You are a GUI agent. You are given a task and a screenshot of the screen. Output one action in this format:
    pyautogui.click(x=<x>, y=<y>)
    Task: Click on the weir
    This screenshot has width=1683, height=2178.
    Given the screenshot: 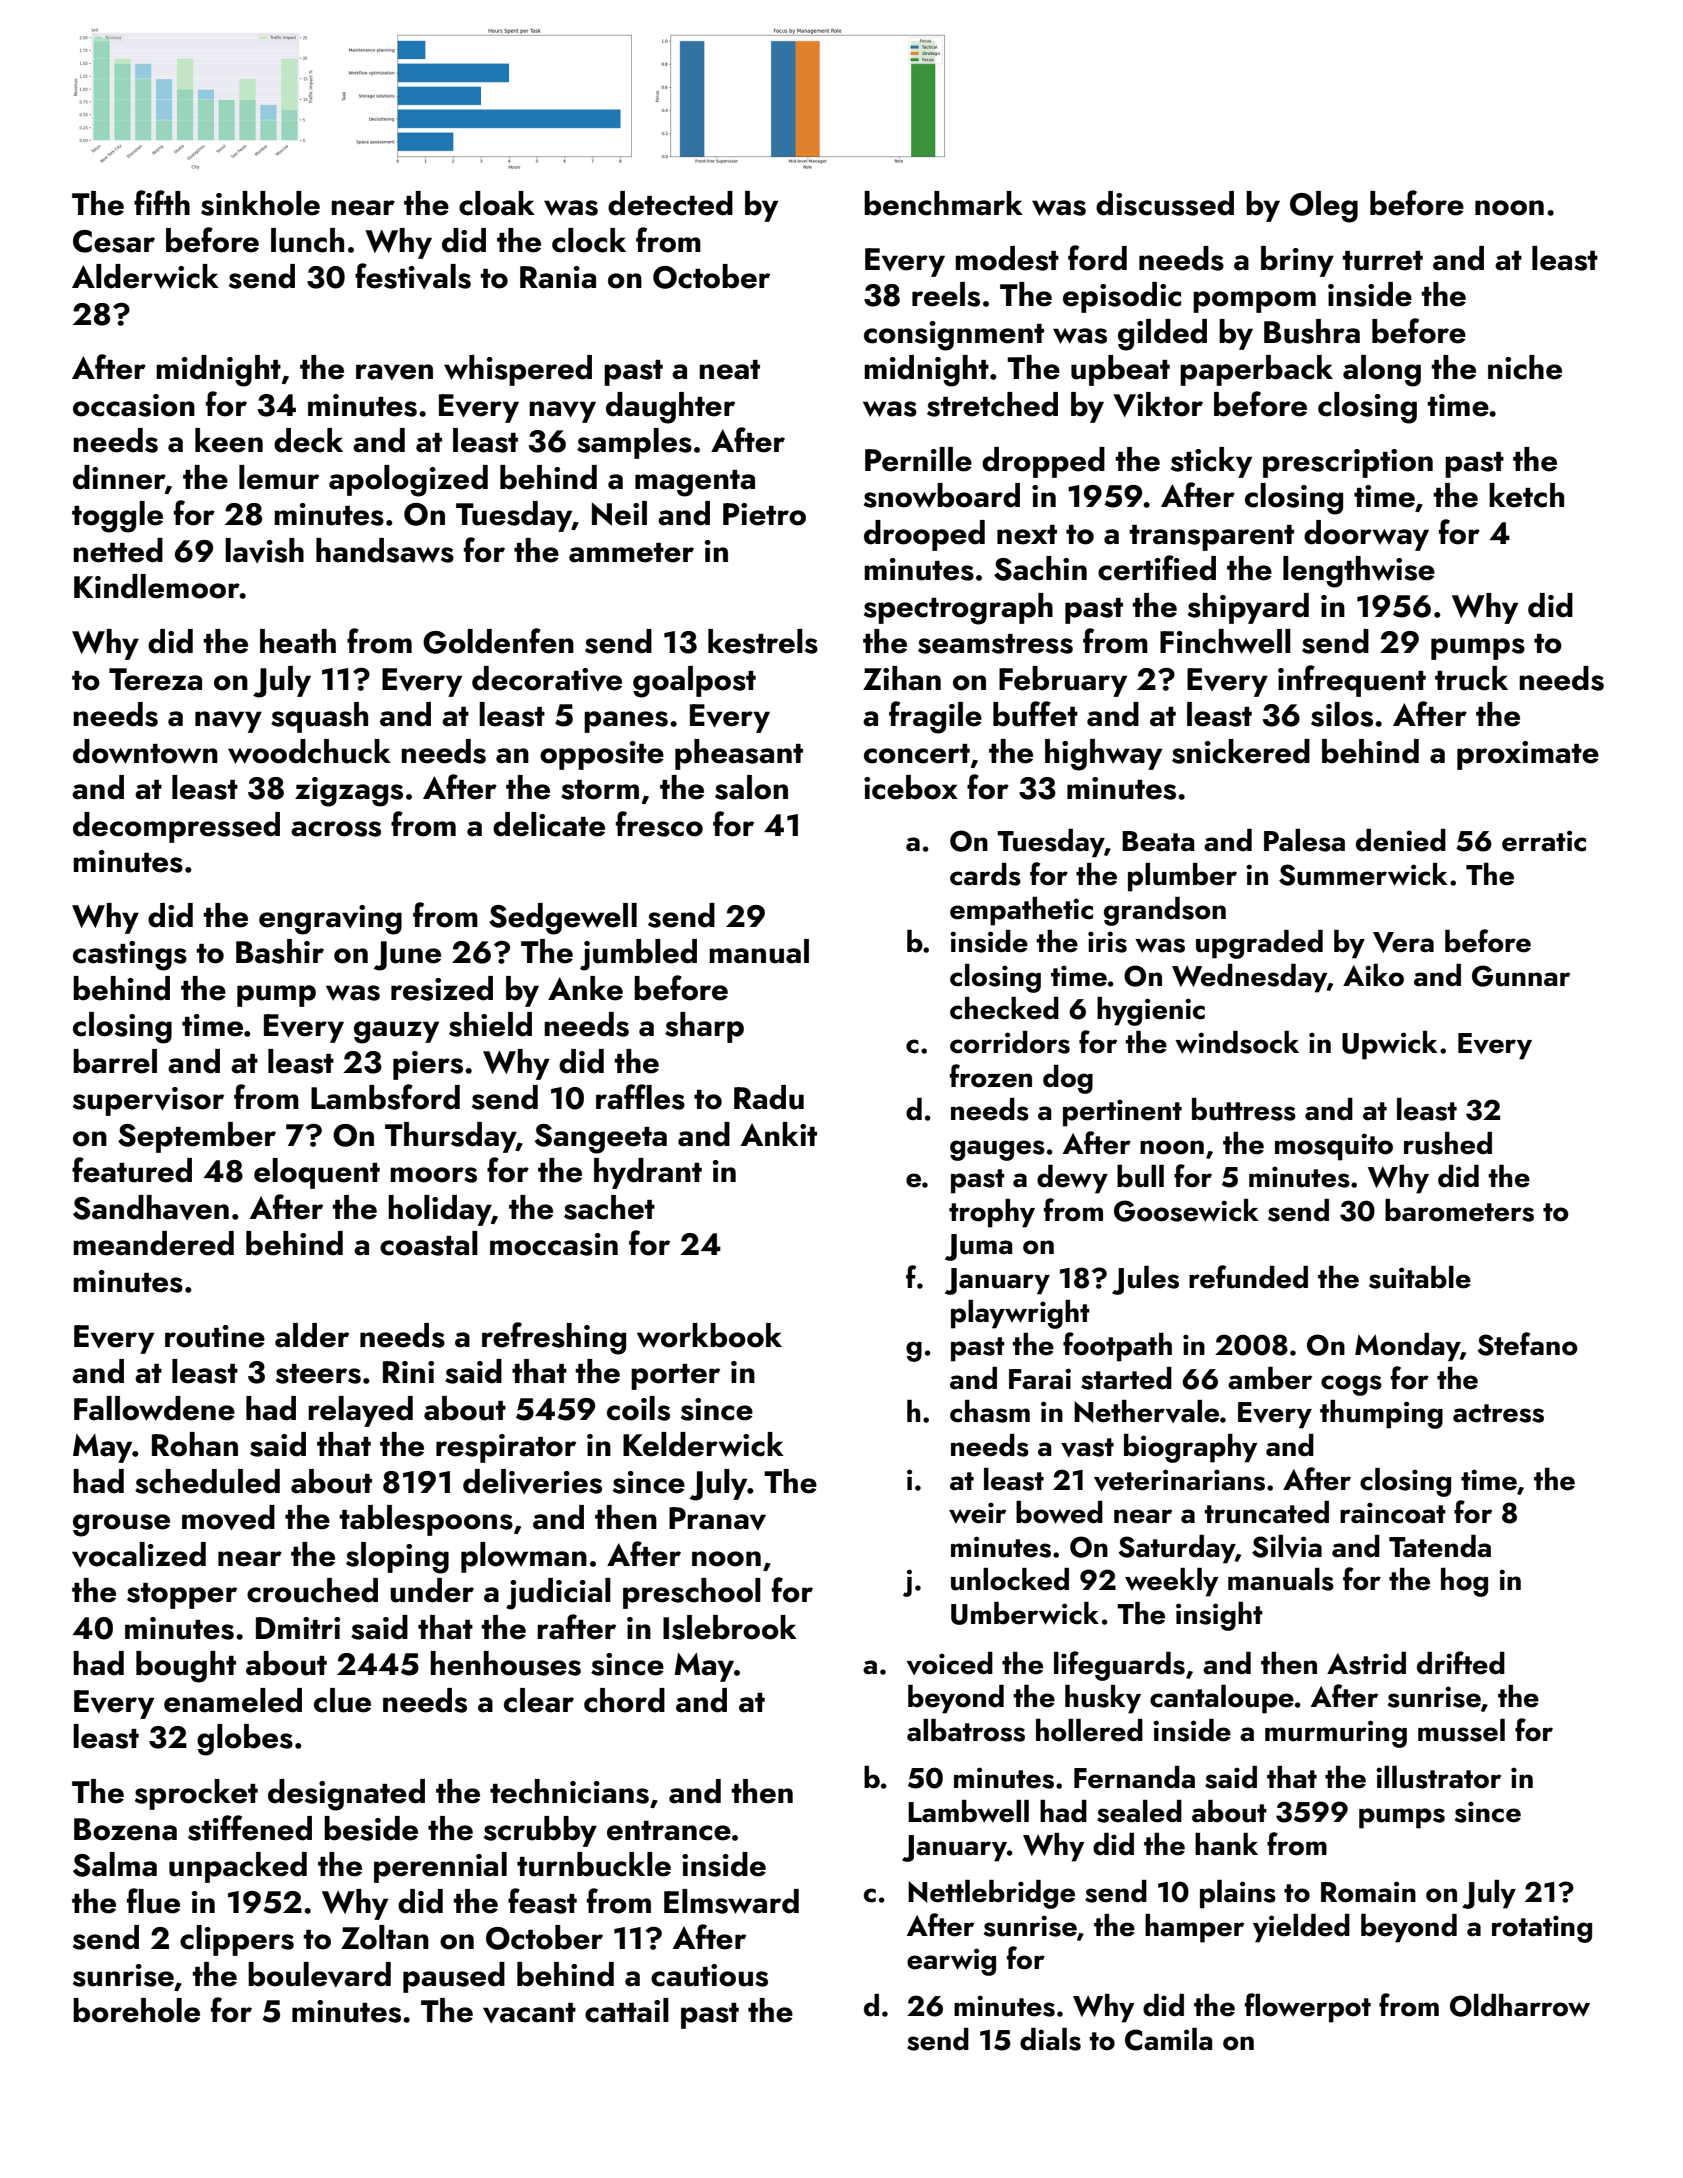 What is the action you would take?
    pyautogui.click(x=977, y=1513)
